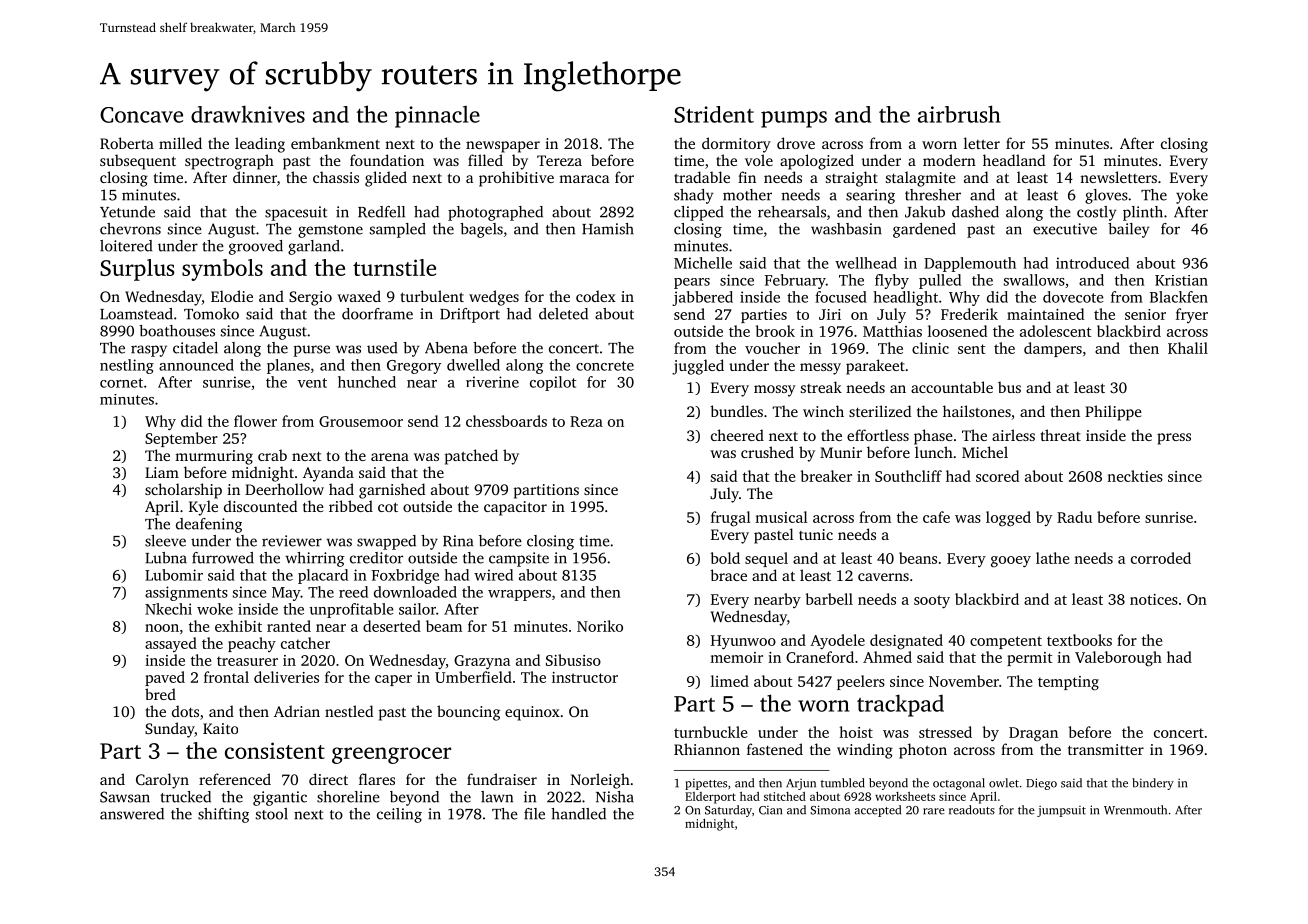  What do you see at coordinates (728, 811) in the page?
I see `Saturday` at bounding box center [728, 811].
